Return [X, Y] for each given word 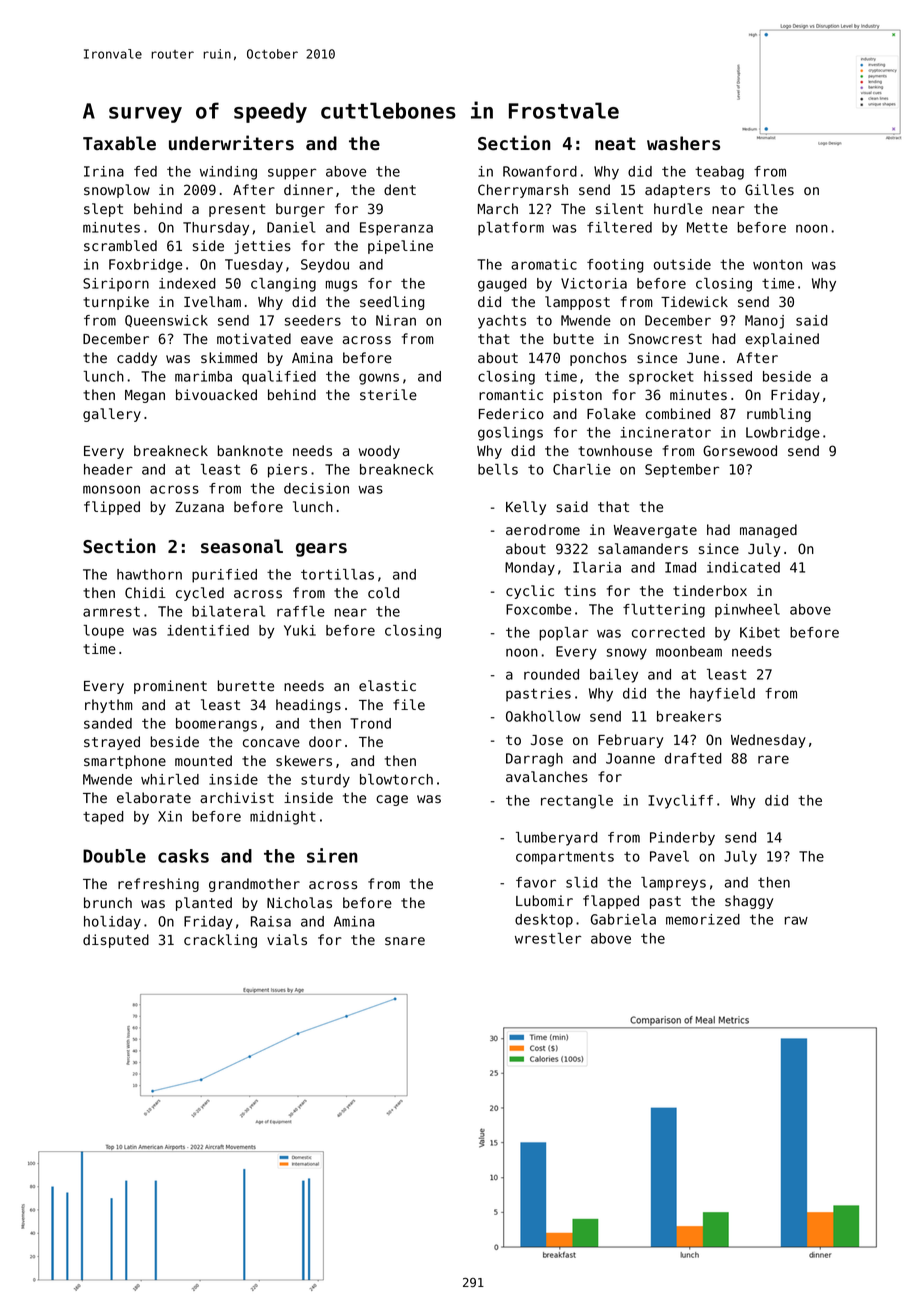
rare [773, 759]
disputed [116, 941]
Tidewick [694, 302]
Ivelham [212, 302]
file [409, 704]
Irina [104, 171]
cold [383, 593]
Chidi [145, 592]
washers [683, 143]
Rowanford [540, 171]
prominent [170, 687]
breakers [689, 716]
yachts [502, 322]
